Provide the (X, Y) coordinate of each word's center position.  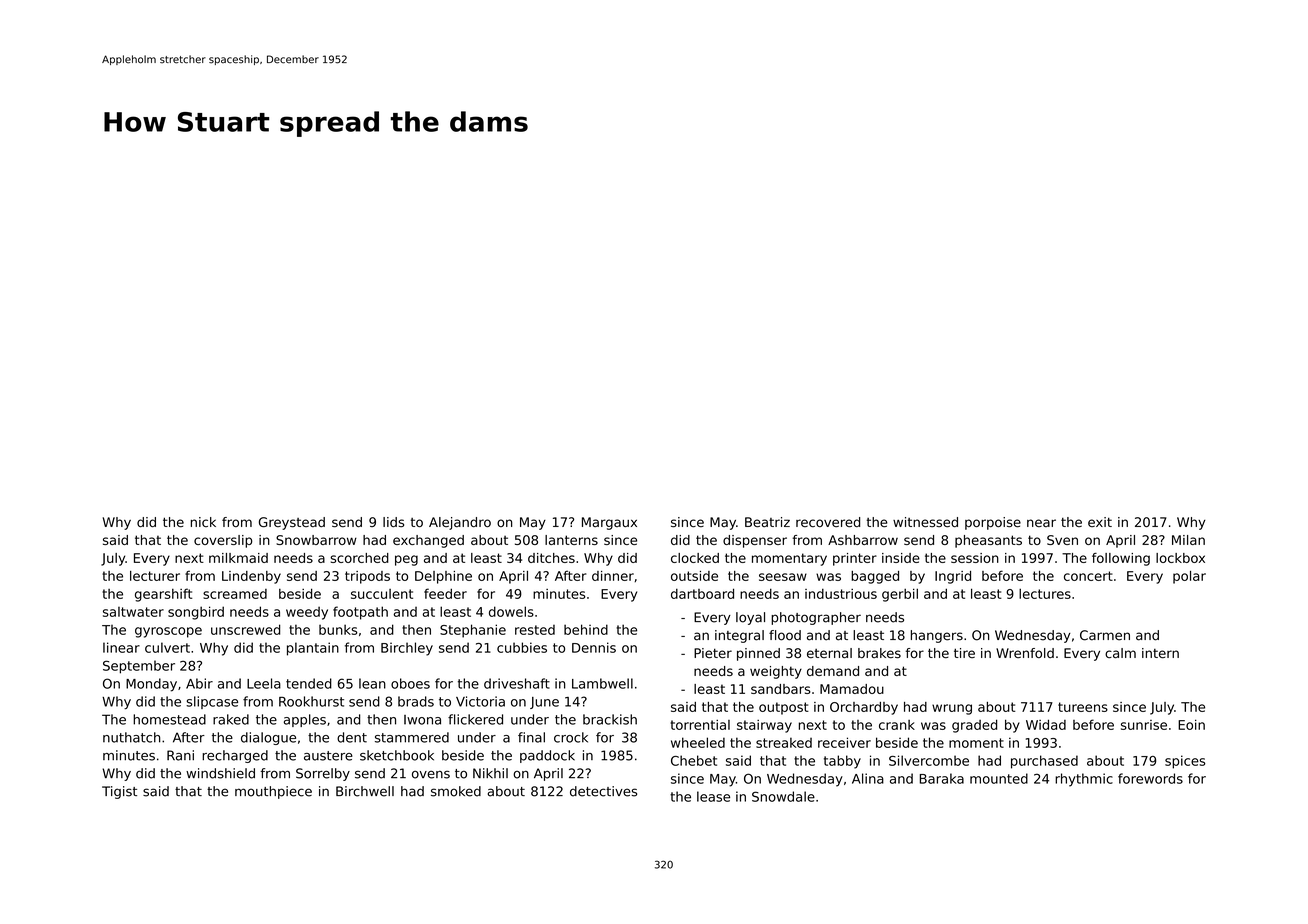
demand (833, 671)
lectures (1045, 594)
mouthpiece (273, 792)
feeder (445, 593)
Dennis (594, 647)
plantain (313, 649)
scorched (359, 558)
